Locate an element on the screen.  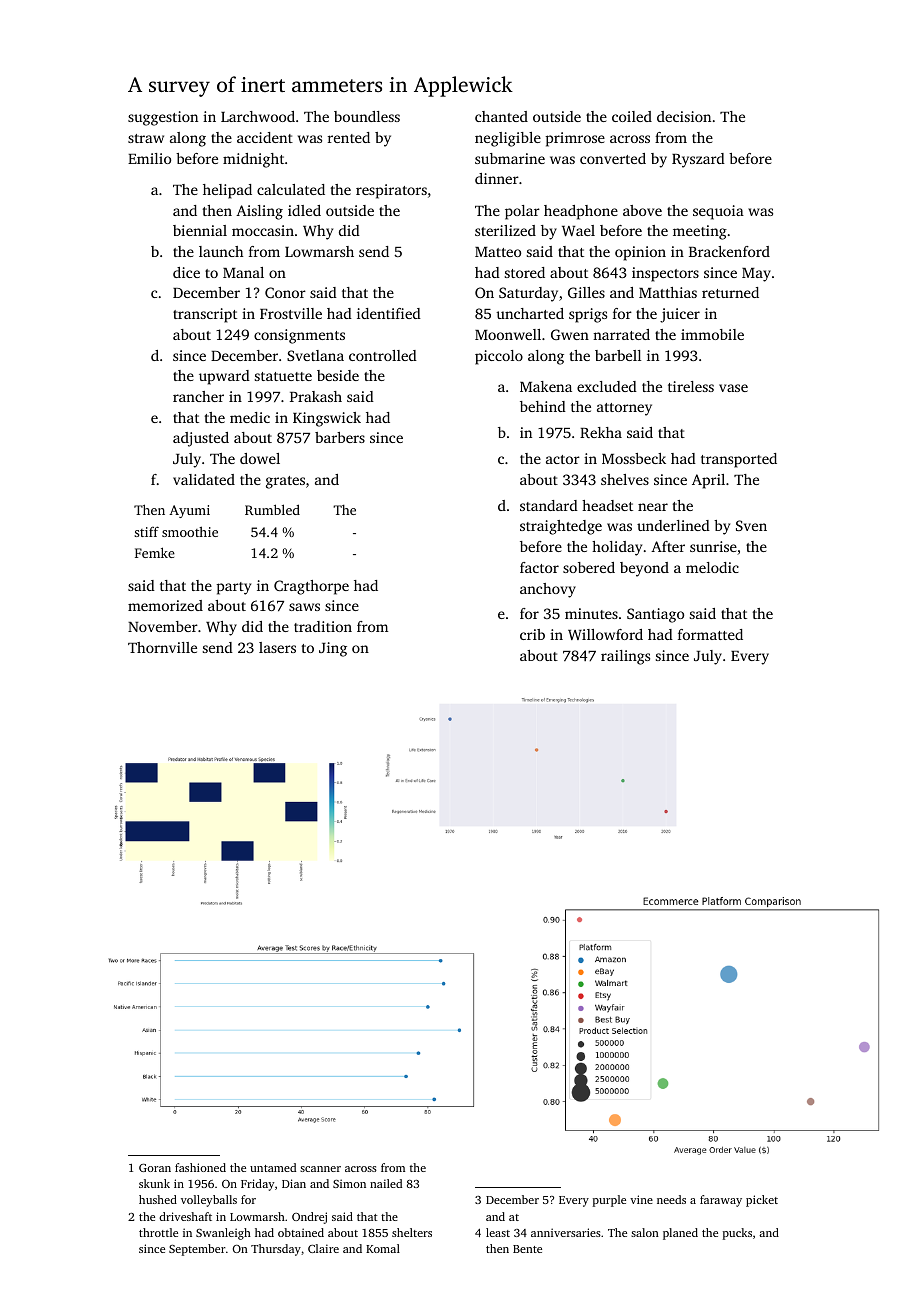
nailed is located at coordinates (386, 1183).
